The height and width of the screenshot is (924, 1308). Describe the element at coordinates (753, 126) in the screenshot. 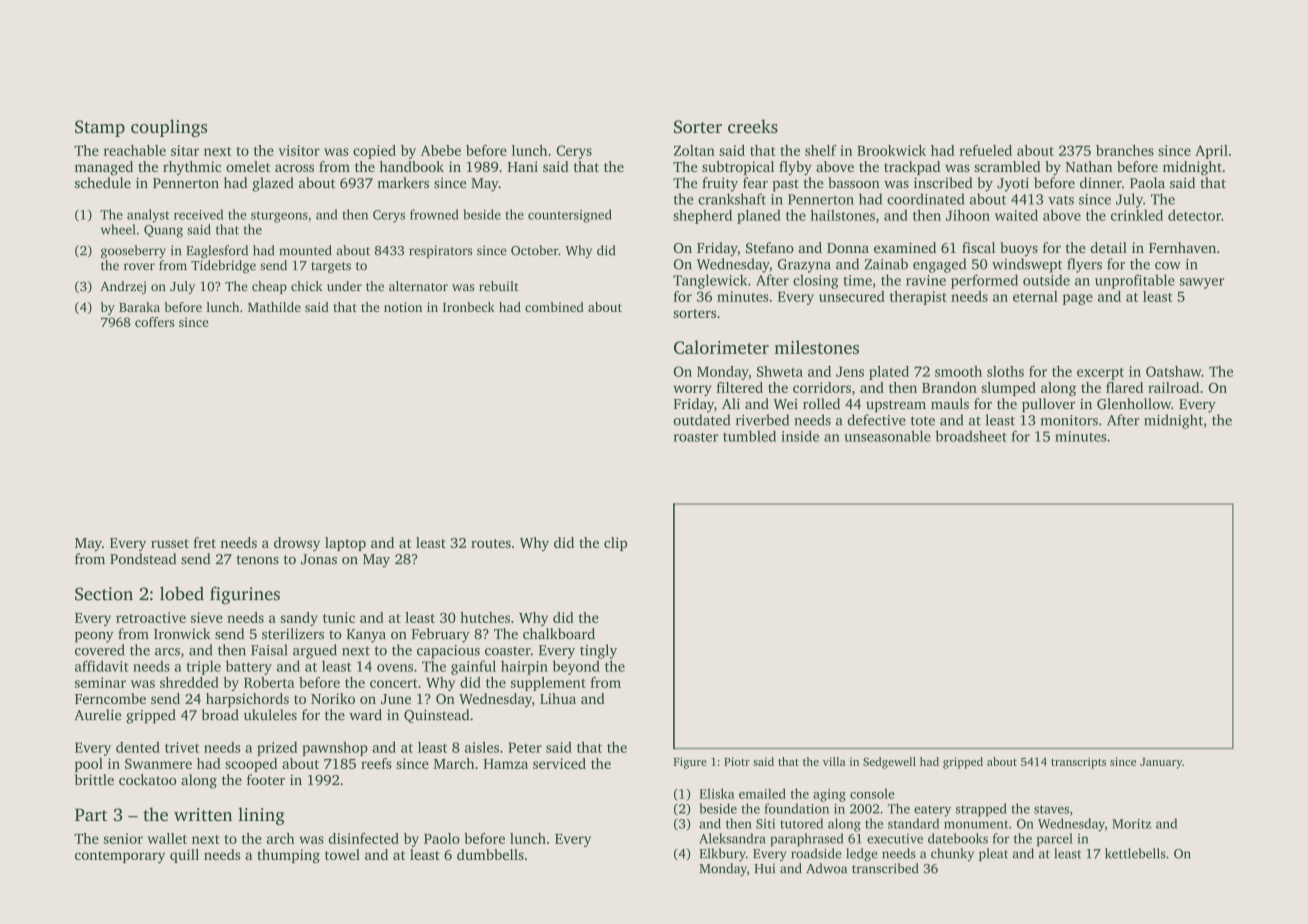

I see `creeks` at that location.
